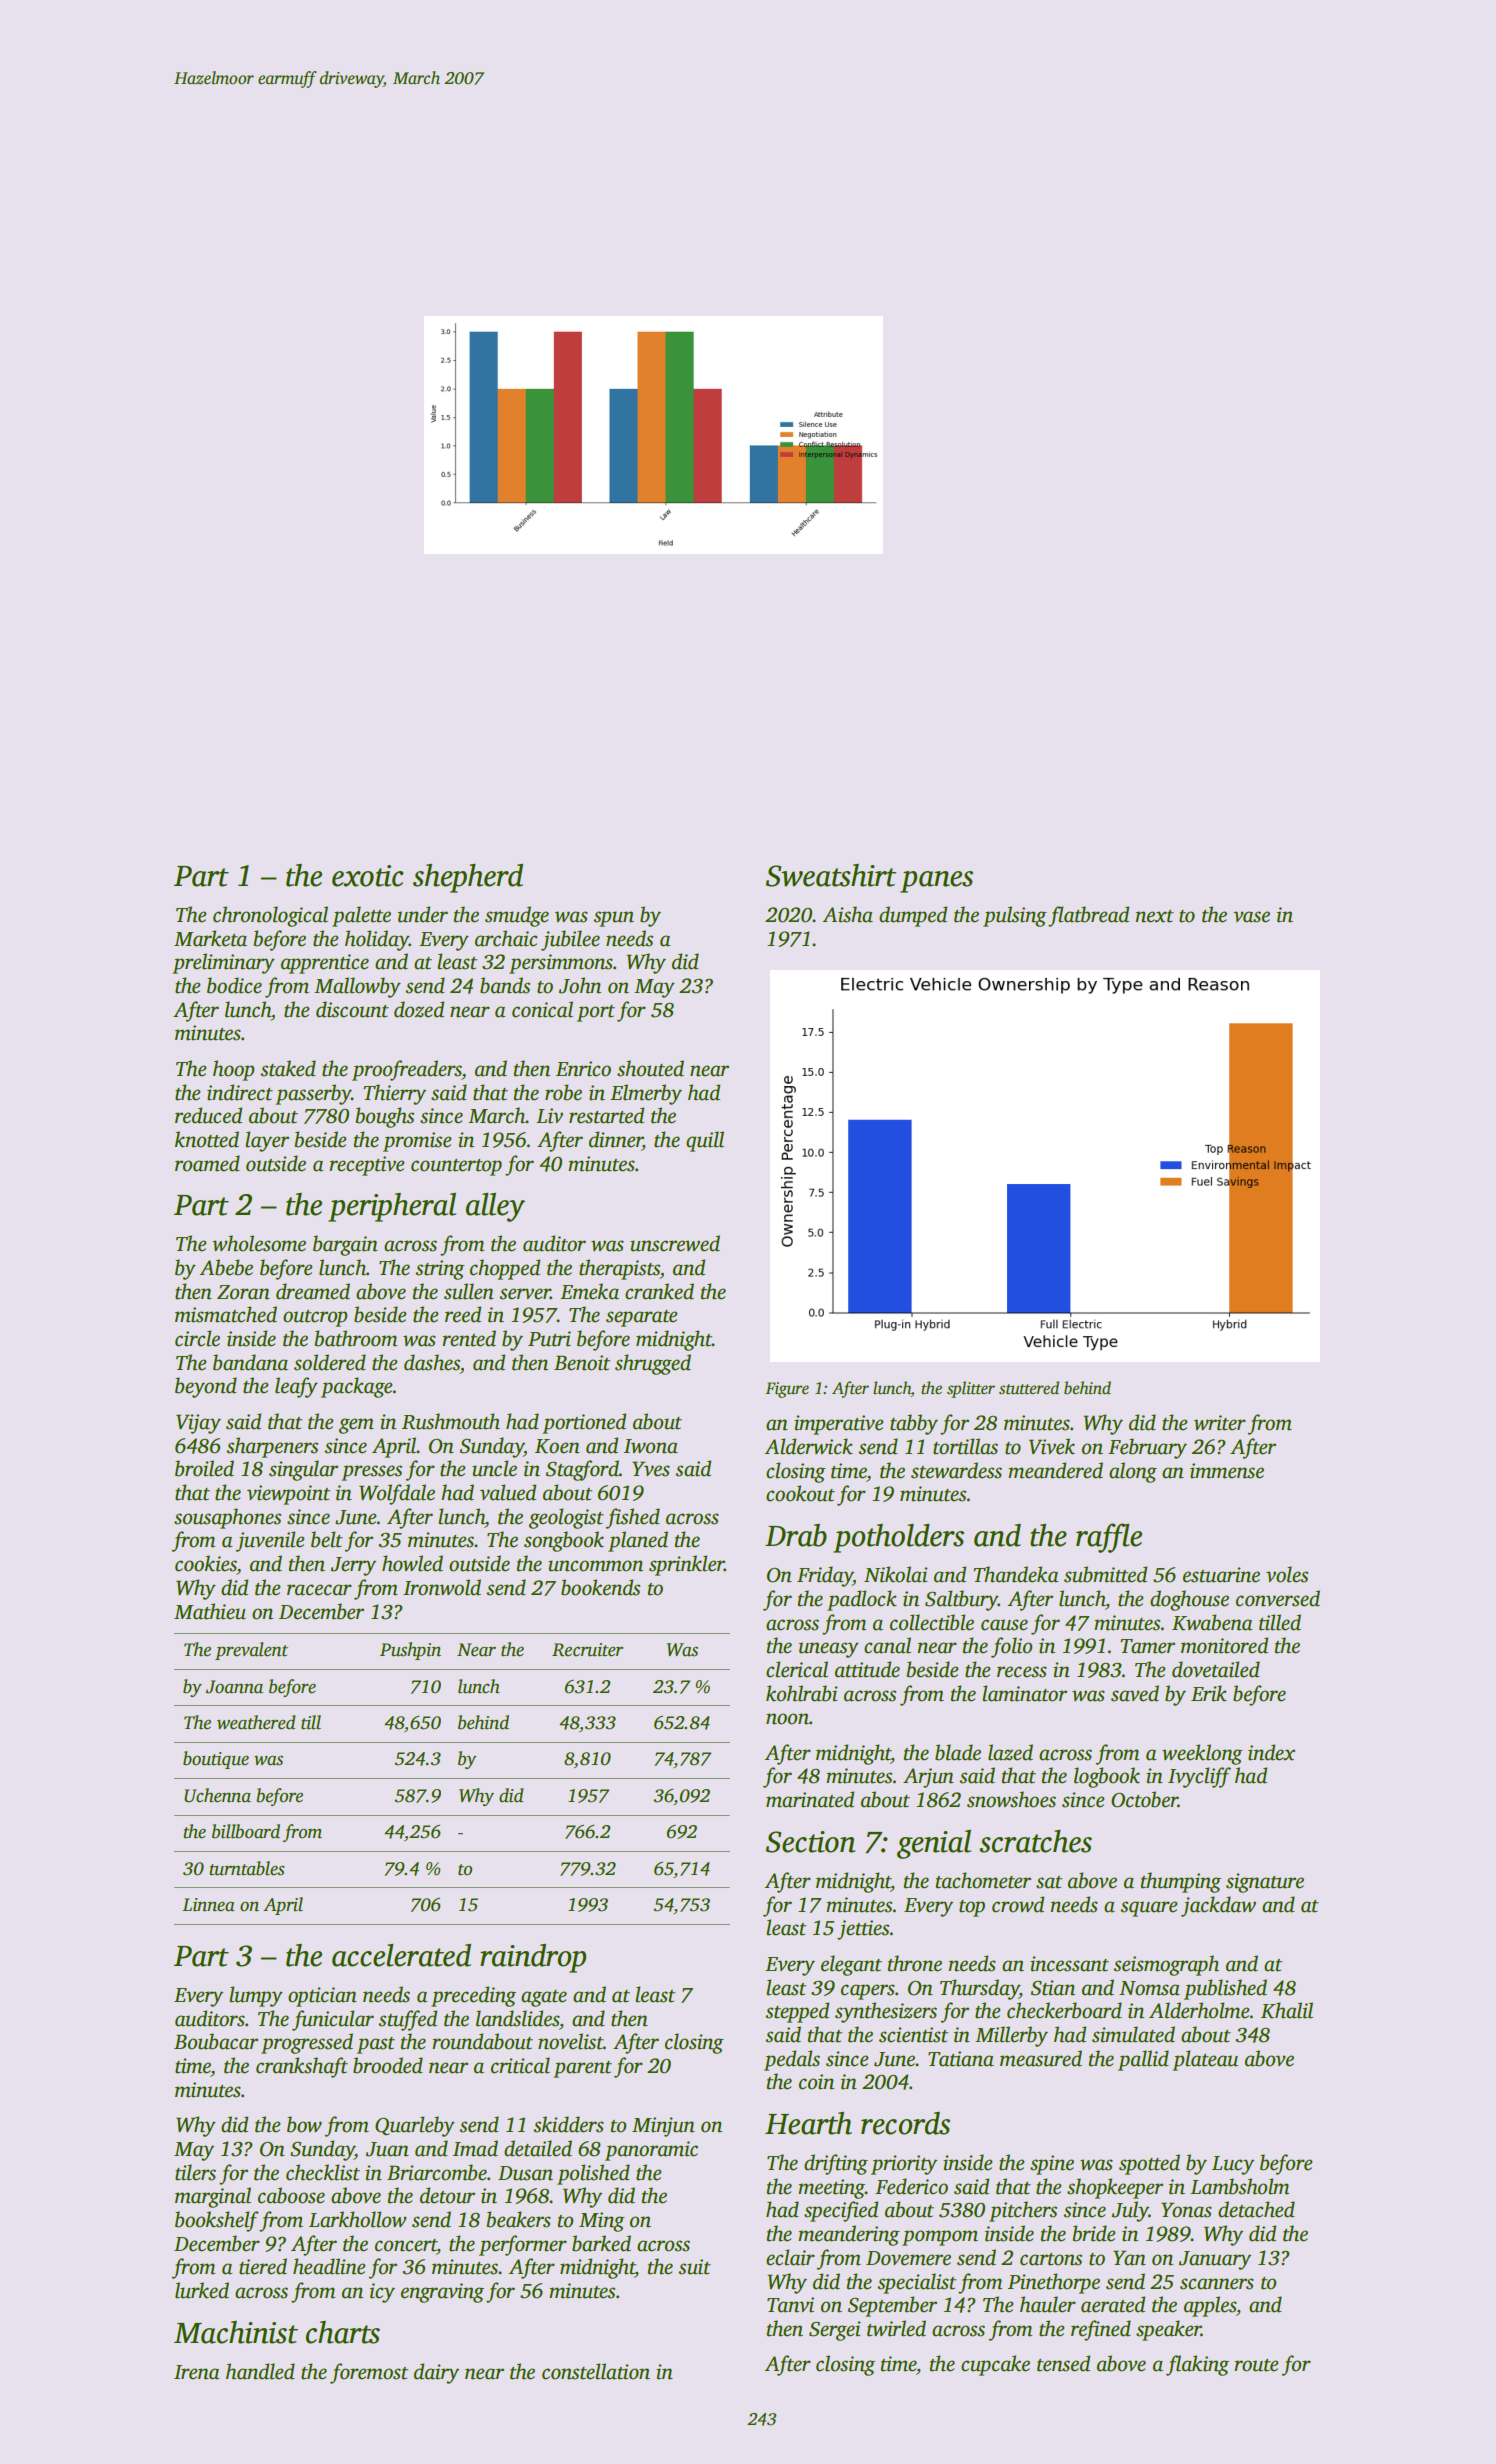 The height and width of the page is (2464, 1496). I want to click on flatbread, so click(1088, 916).
